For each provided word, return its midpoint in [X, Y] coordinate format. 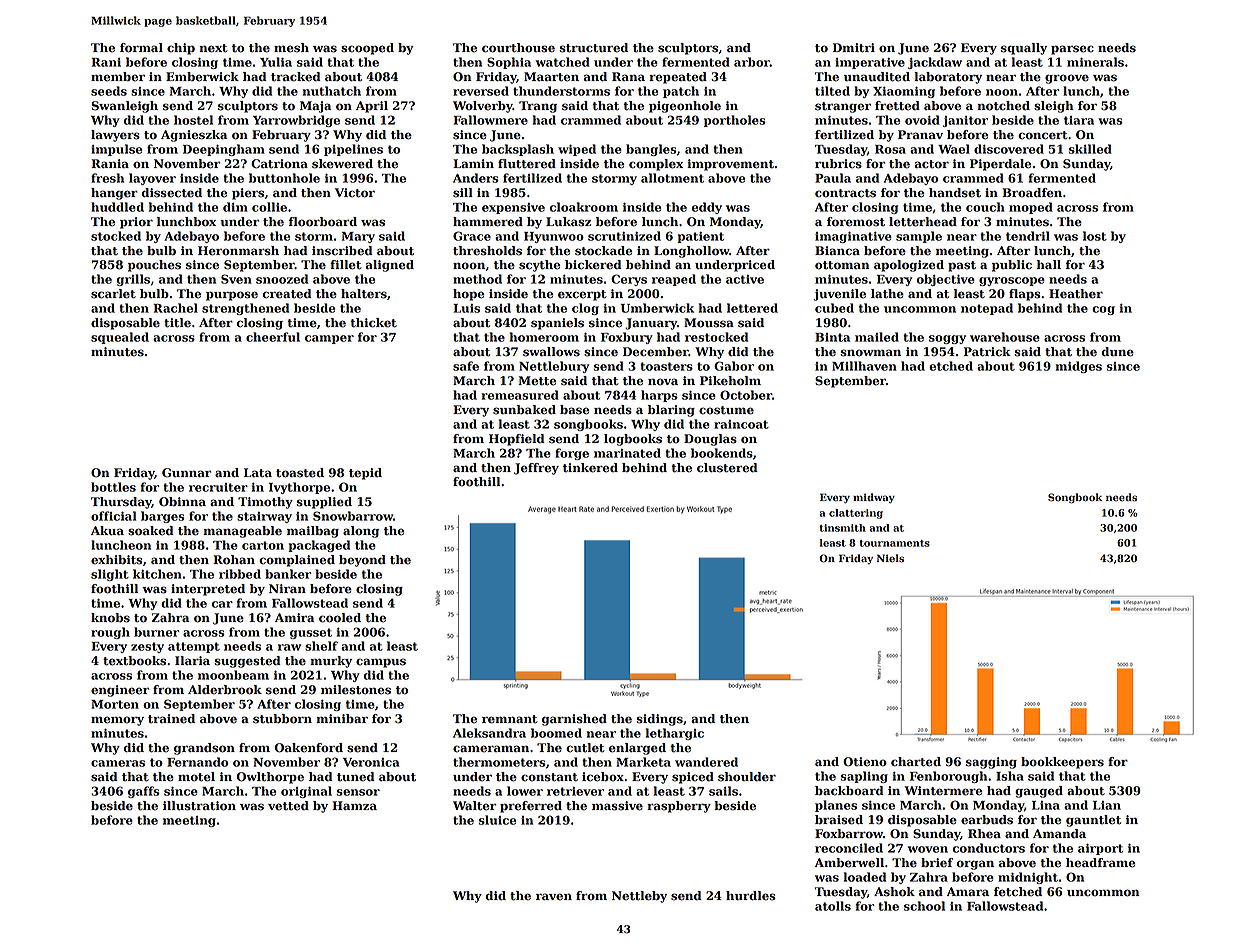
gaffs [144, 792]
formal [141, 48]
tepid [365, 474]
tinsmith [843, 528]
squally [1024, 49]
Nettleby [639, 897]
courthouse [518, 48]
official [113, 516]
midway [874, 498]
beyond [362, 561]
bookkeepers [1062, 763]
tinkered [590, 468]
